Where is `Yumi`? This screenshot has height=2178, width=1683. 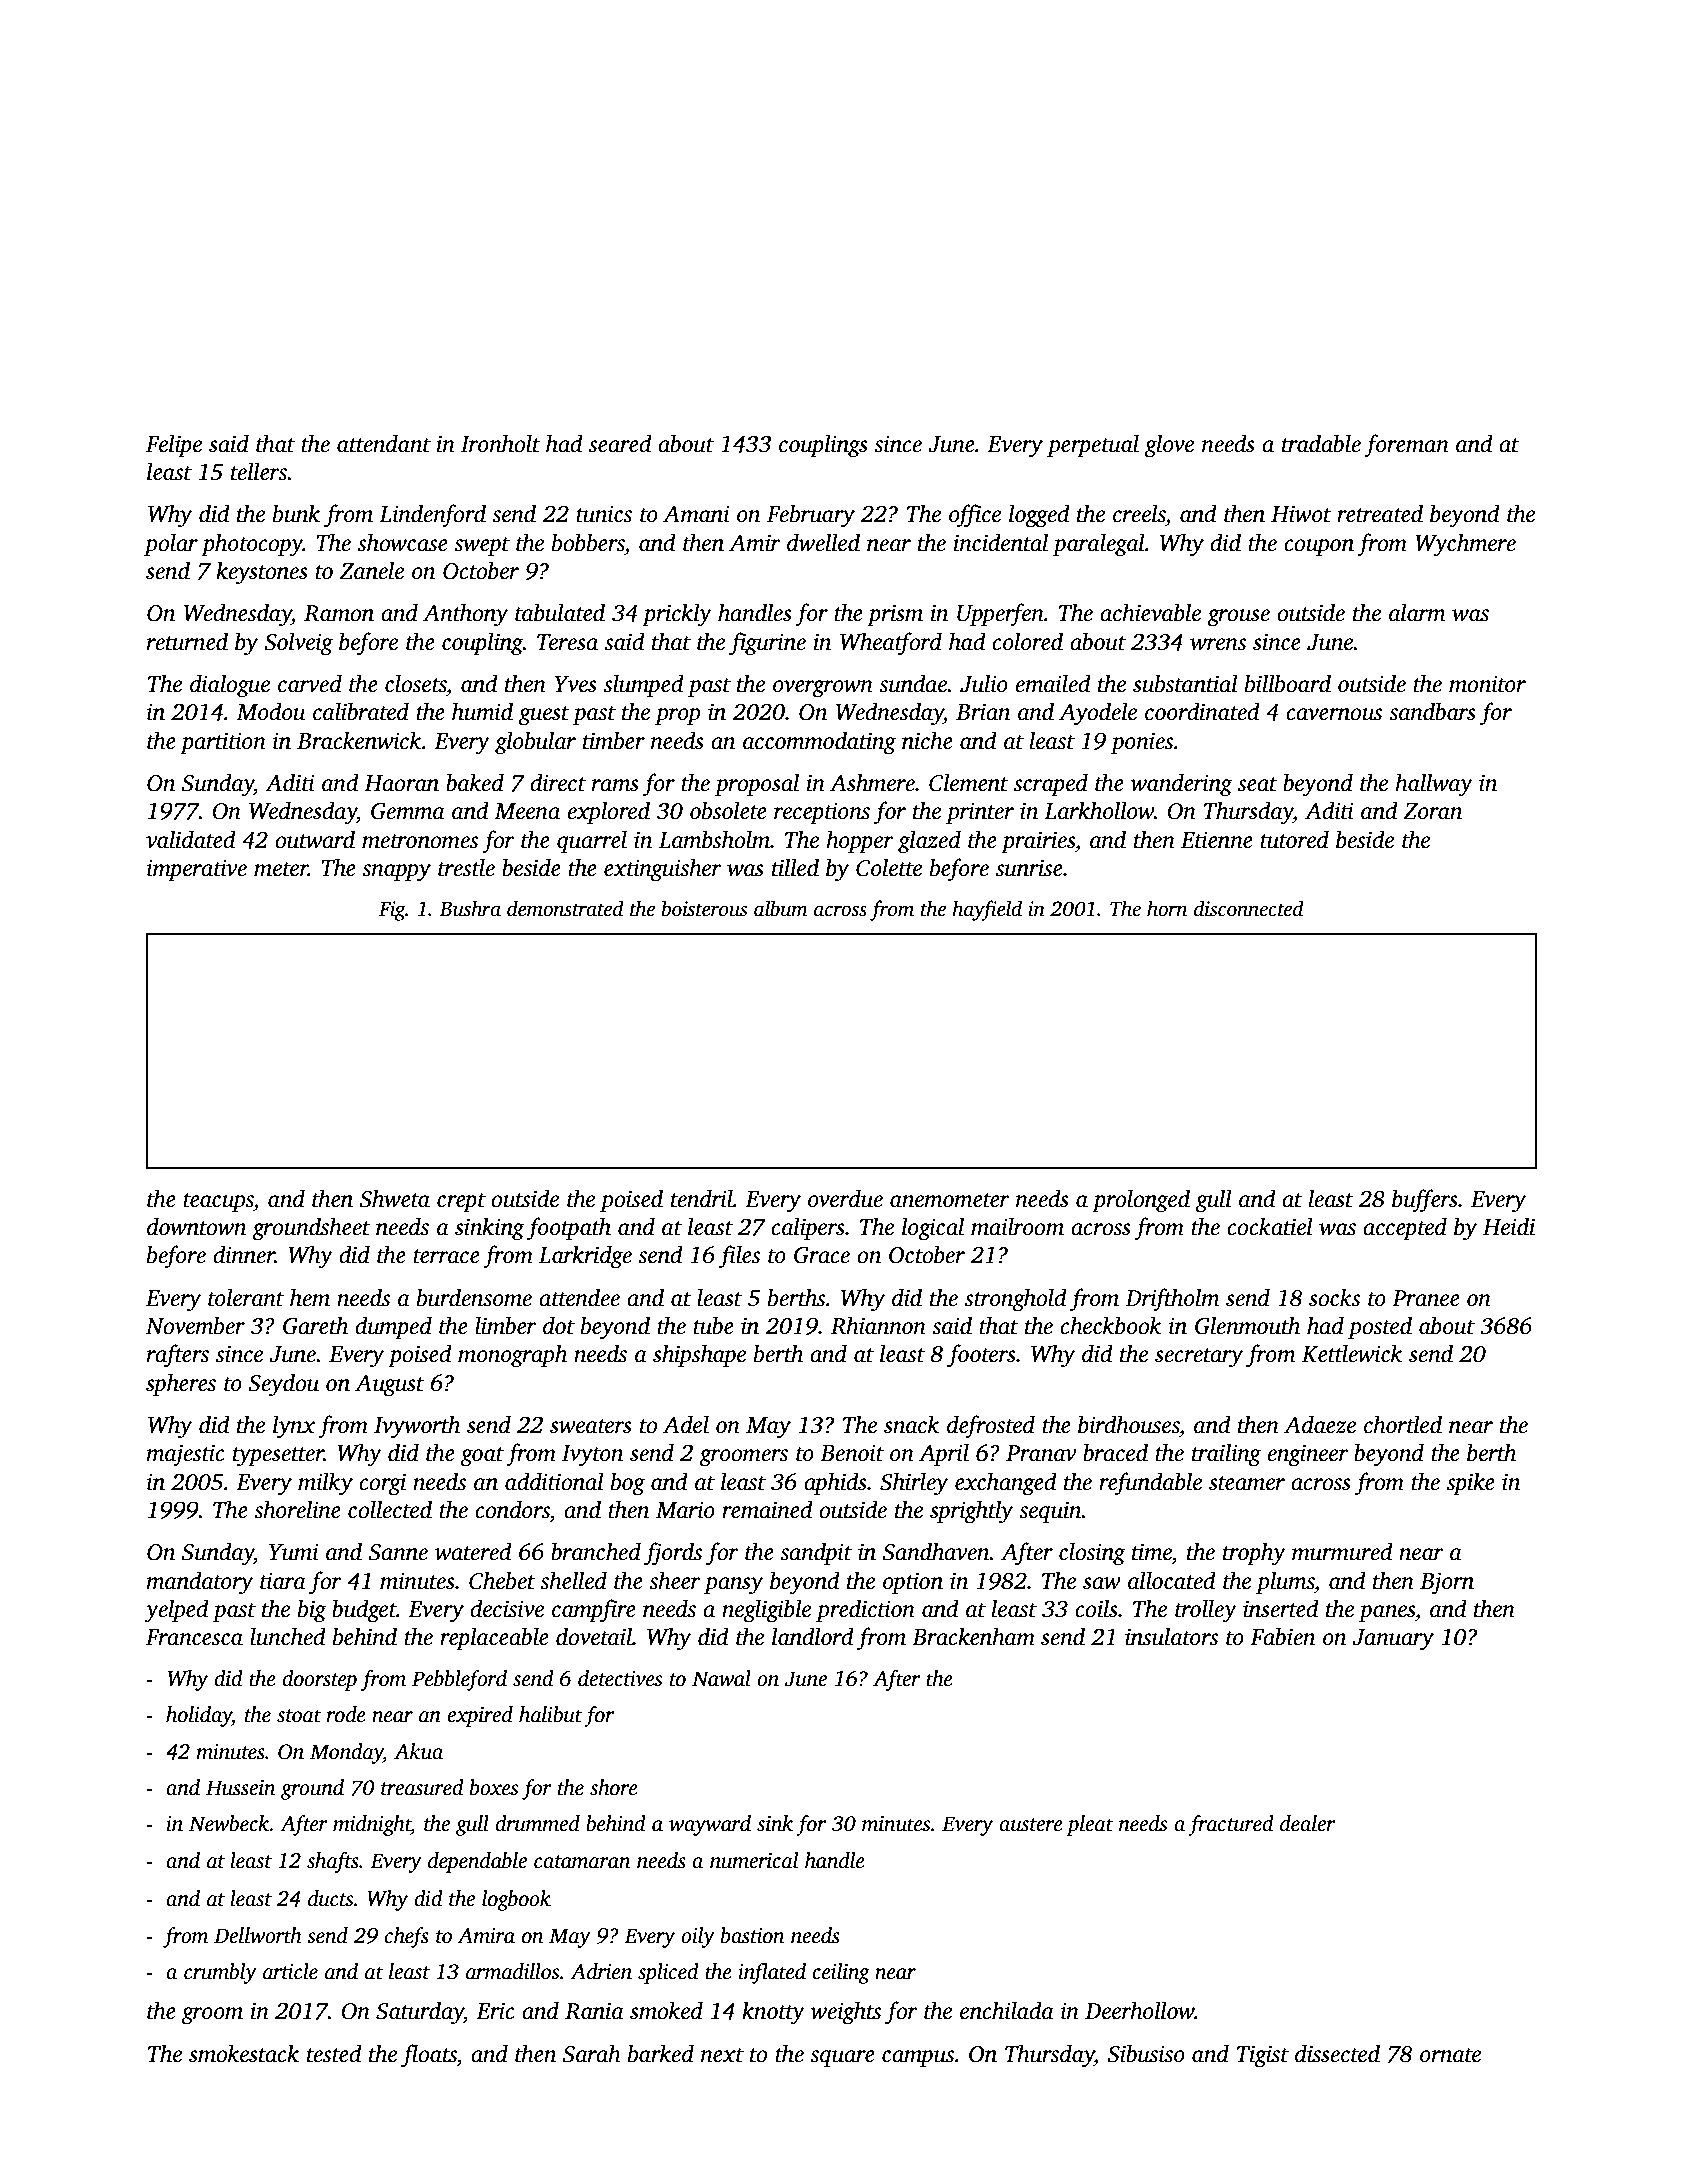 Yumi is located at coordinates (294, 1552).
